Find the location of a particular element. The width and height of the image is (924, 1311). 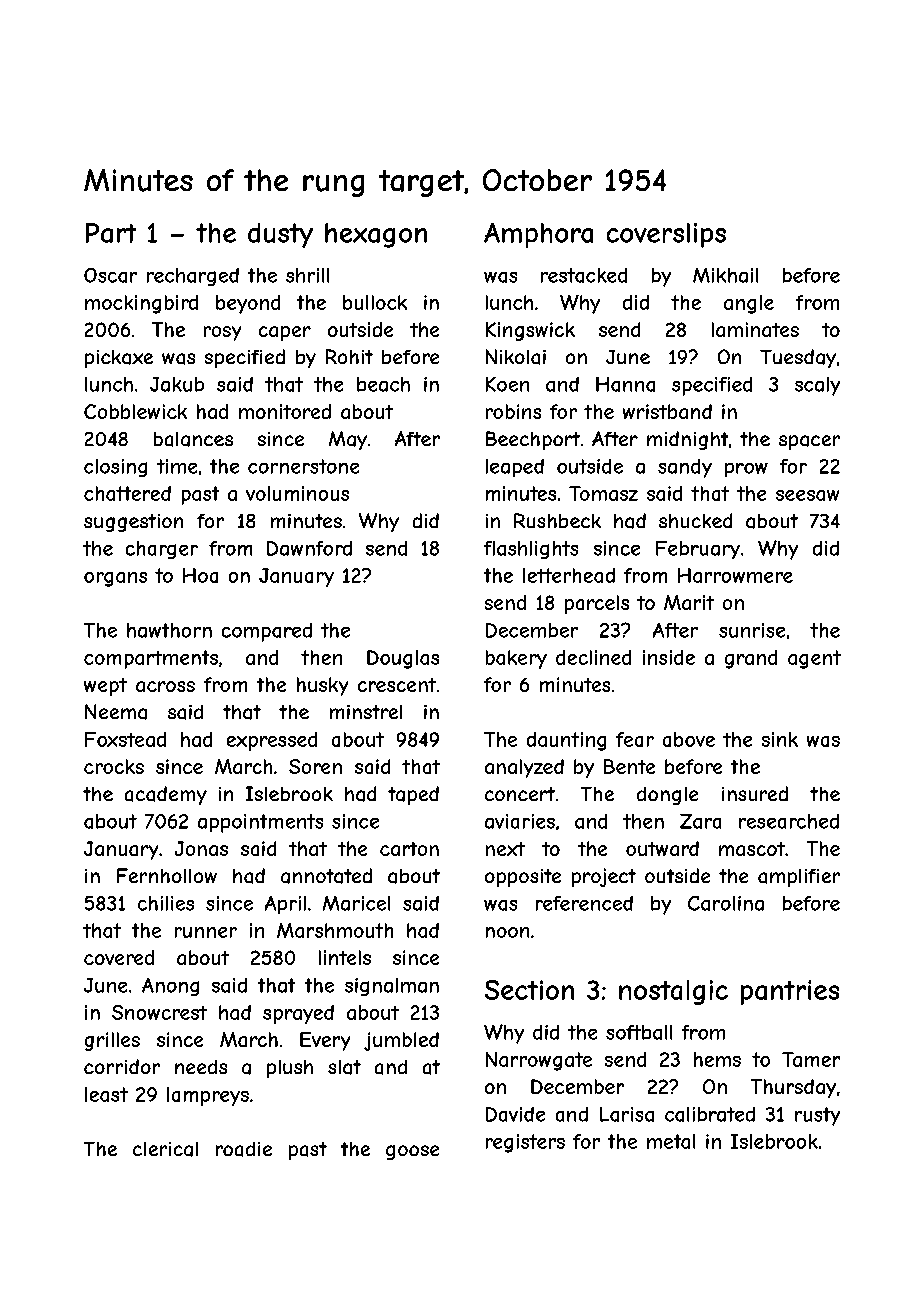

goose is located at coordinates (412, 1152).
